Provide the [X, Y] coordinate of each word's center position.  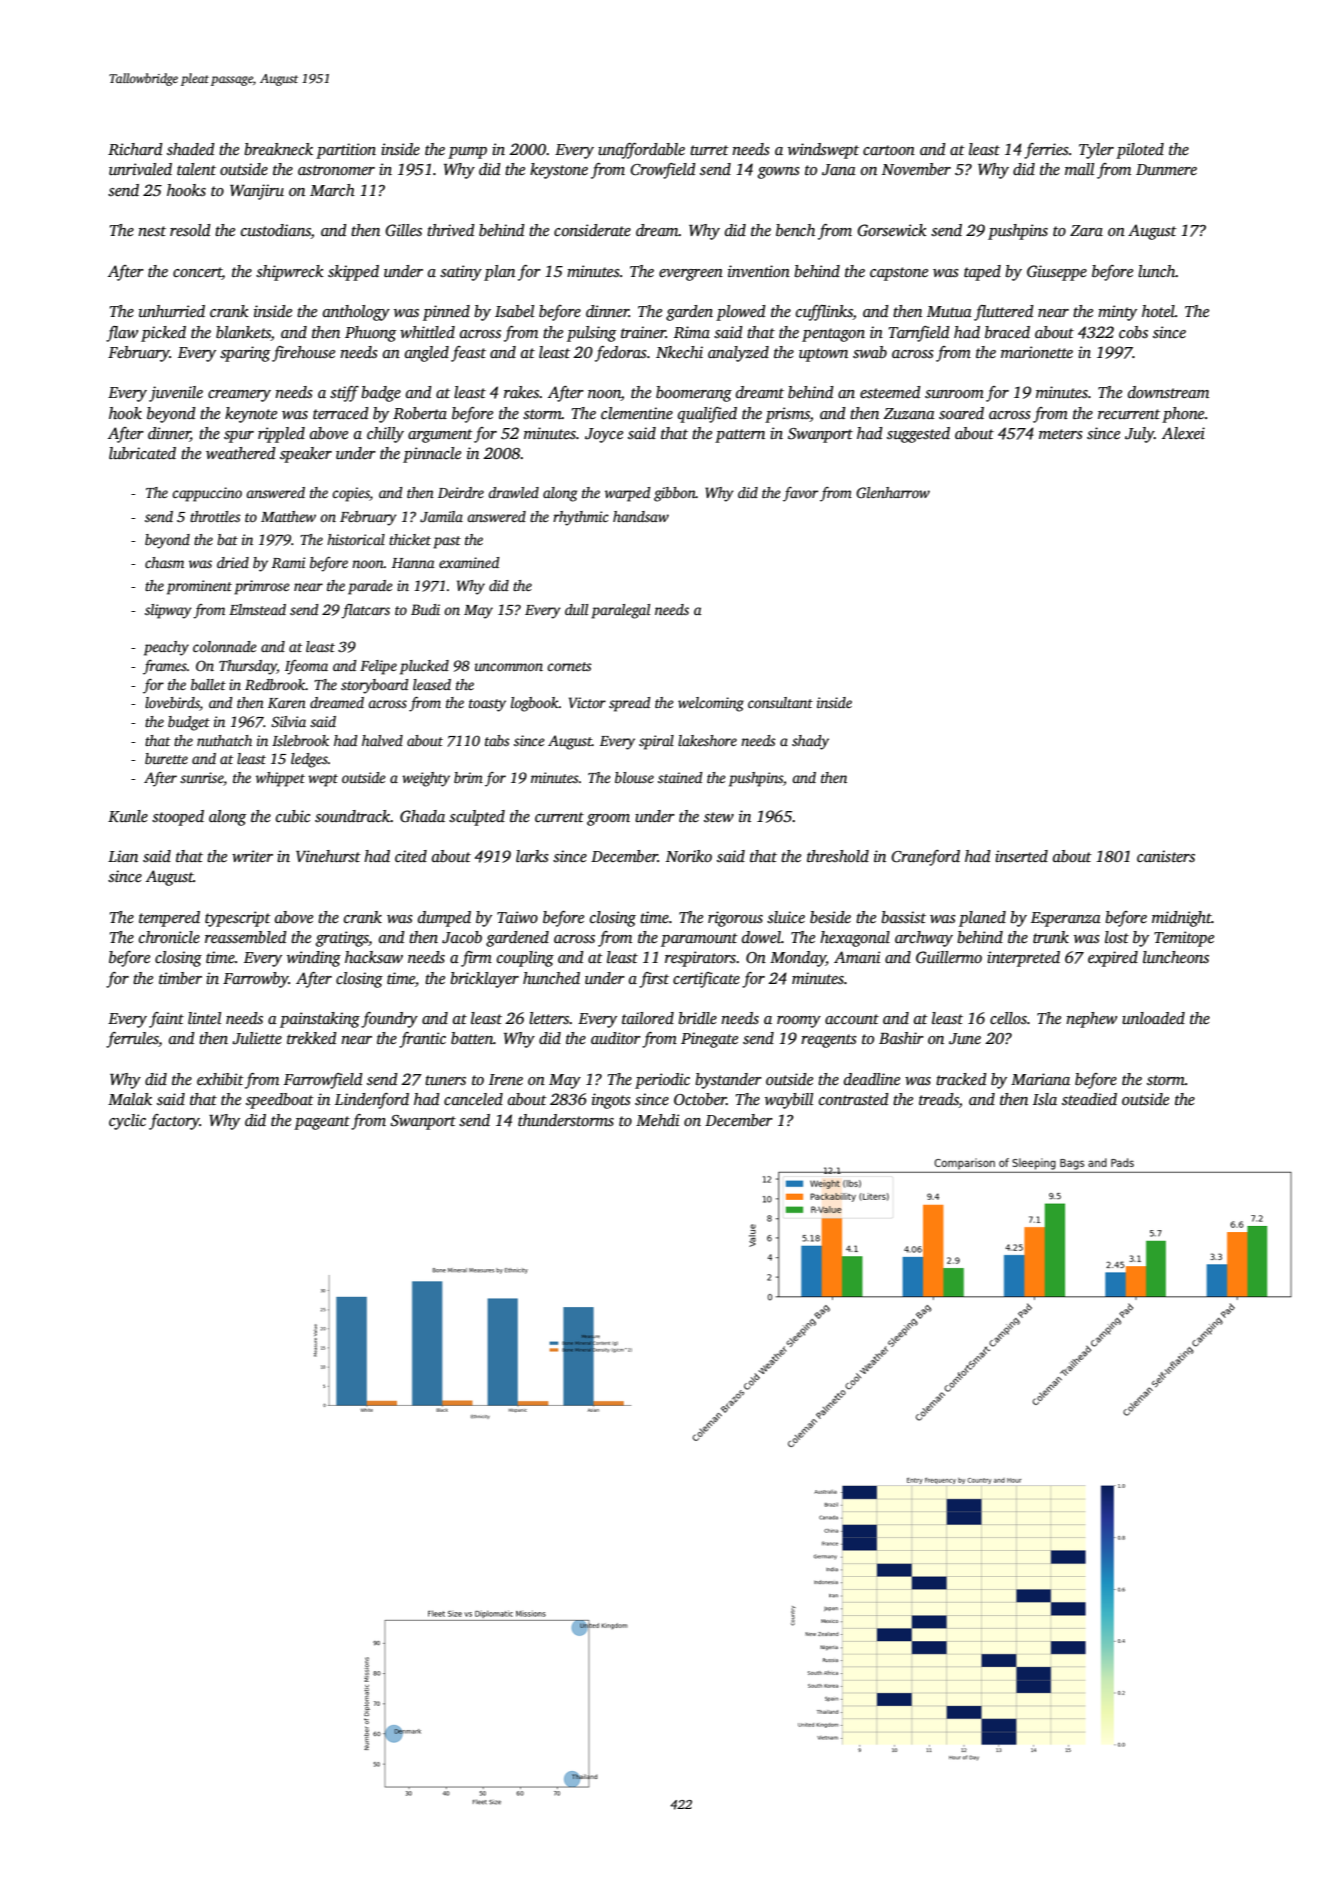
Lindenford [372, 1101]
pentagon [833, 335]
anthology [356, 313]
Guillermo [949, 957]
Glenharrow [893, 492]
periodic [662, 1081]
